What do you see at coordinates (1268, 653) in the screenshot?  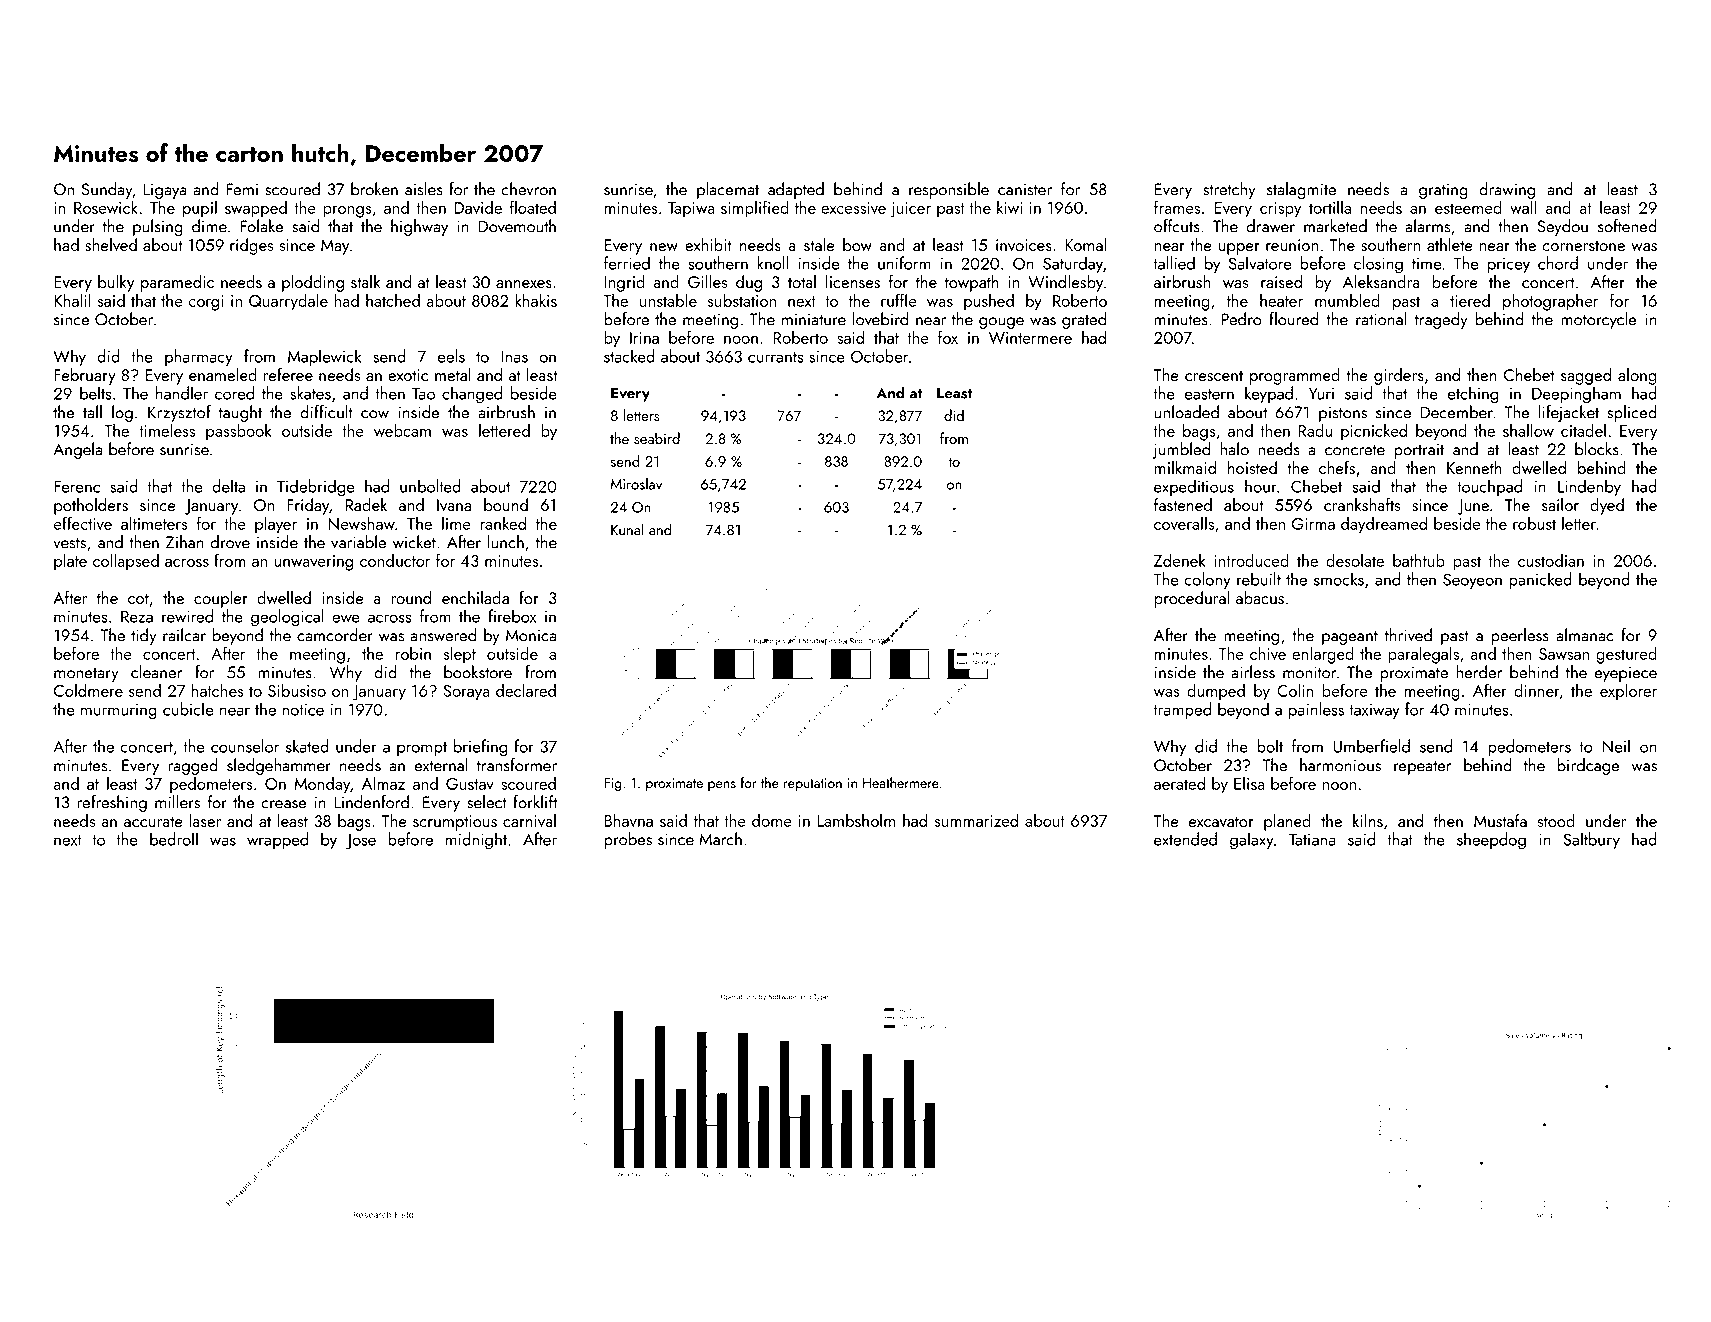 I see `chive` at bounding box center [1268, 653].
